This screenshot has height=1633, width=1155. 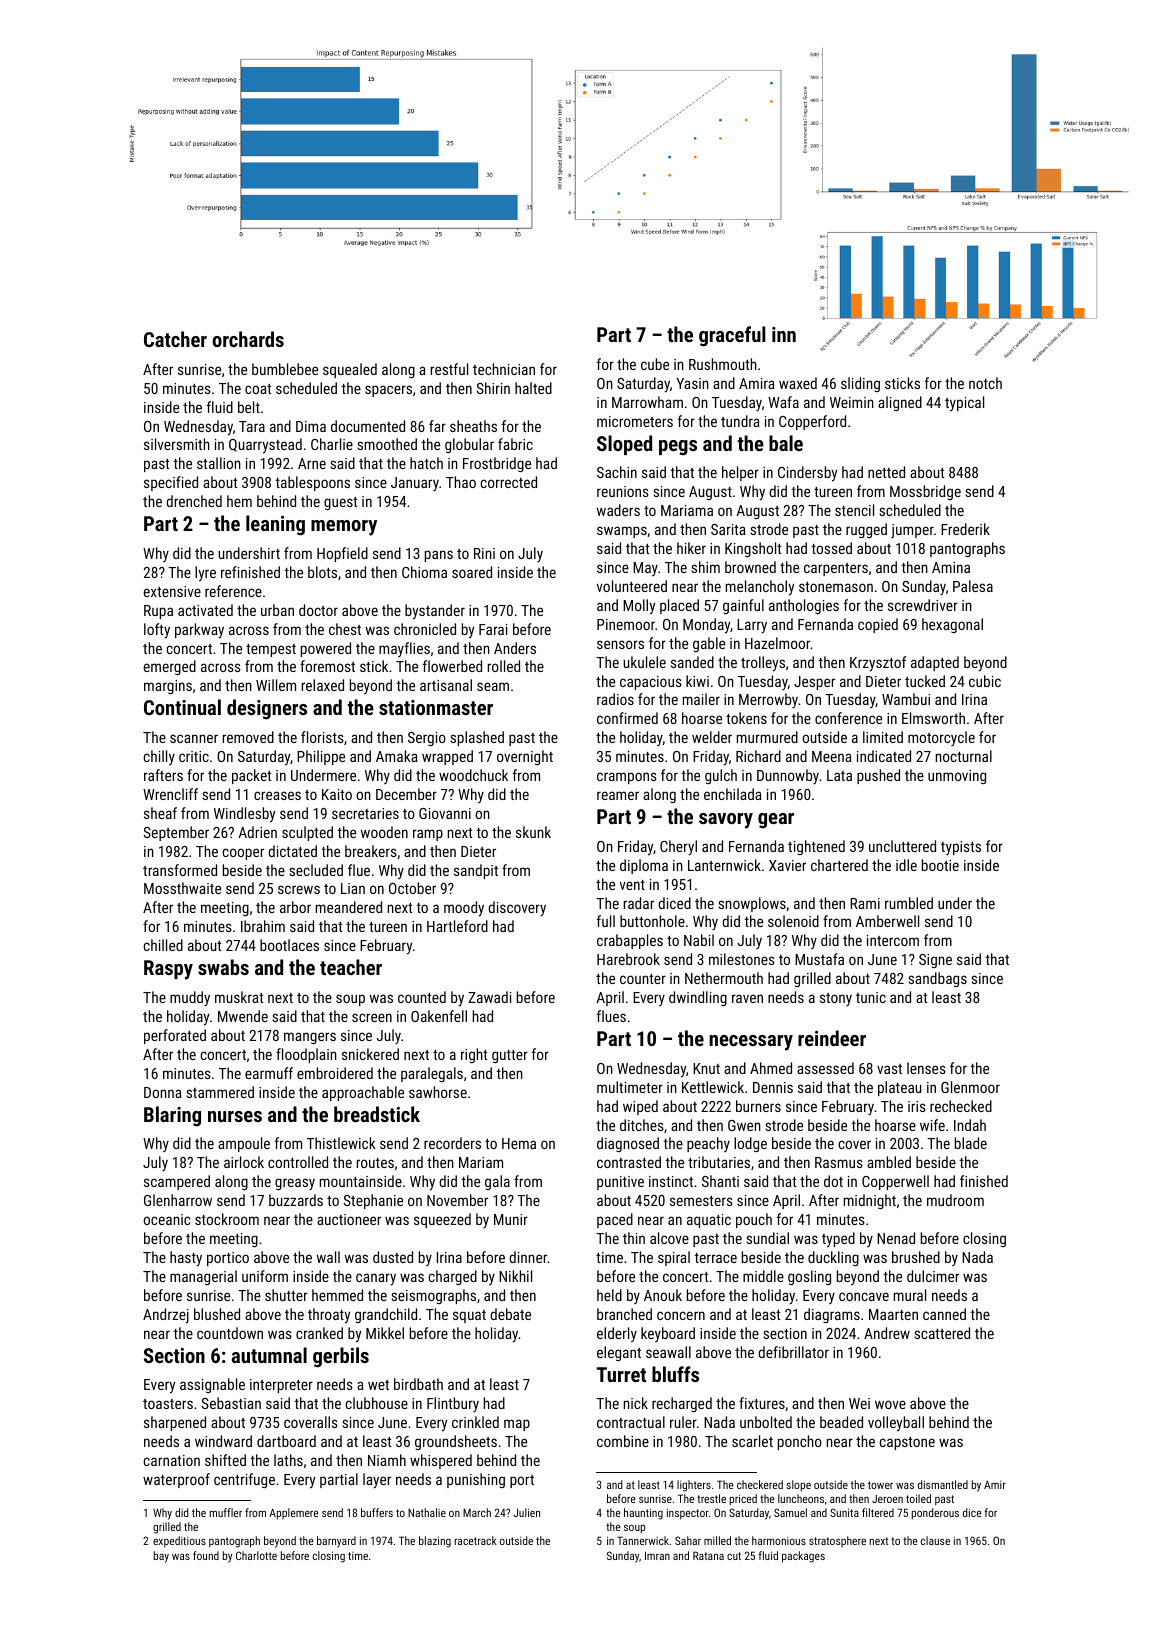 I want to click on Marrowham, so click(x=647, y=402).
